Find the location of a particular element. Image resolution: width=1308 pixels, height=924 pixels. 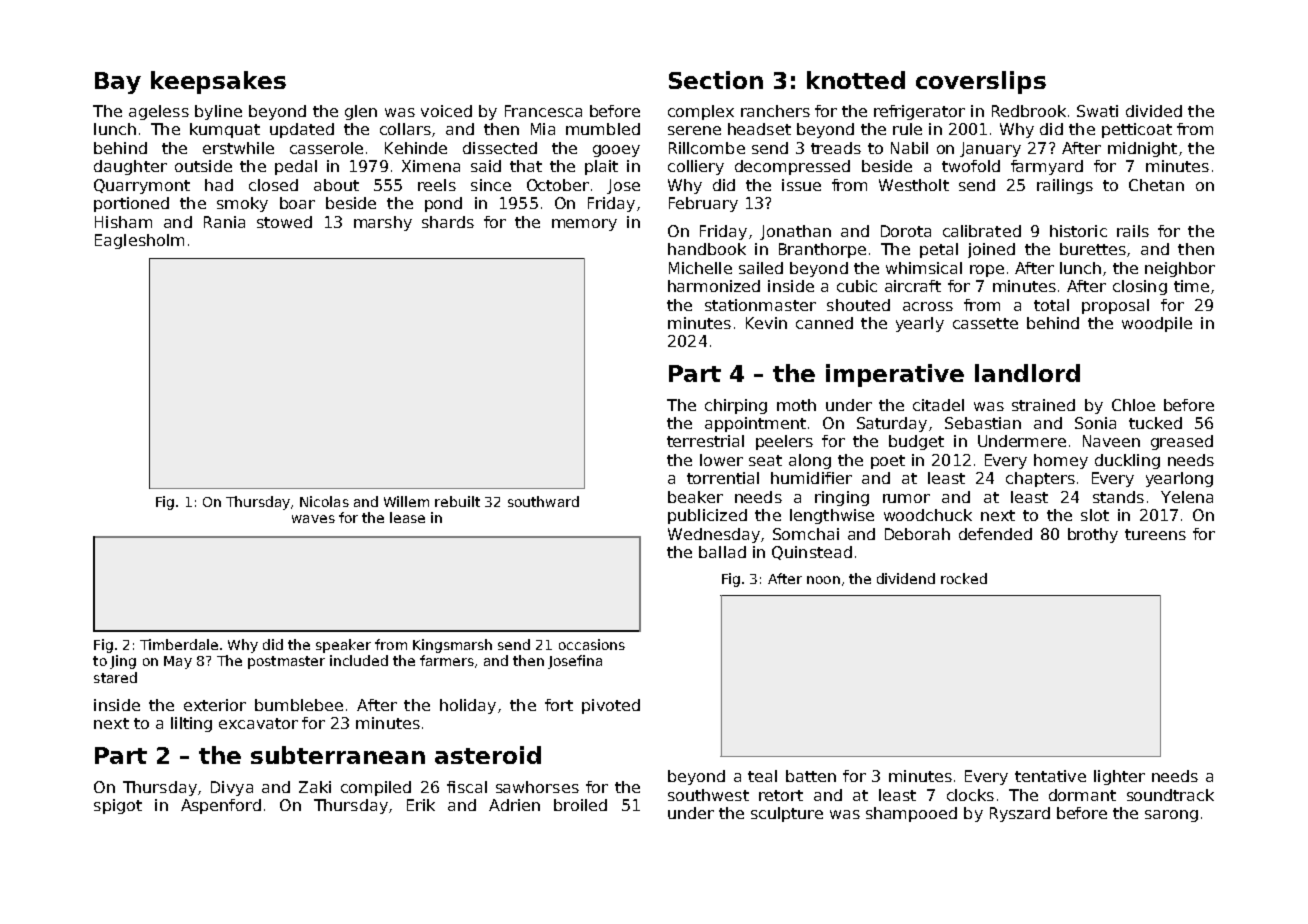

Swati is located at coordinates (1097, 111).
